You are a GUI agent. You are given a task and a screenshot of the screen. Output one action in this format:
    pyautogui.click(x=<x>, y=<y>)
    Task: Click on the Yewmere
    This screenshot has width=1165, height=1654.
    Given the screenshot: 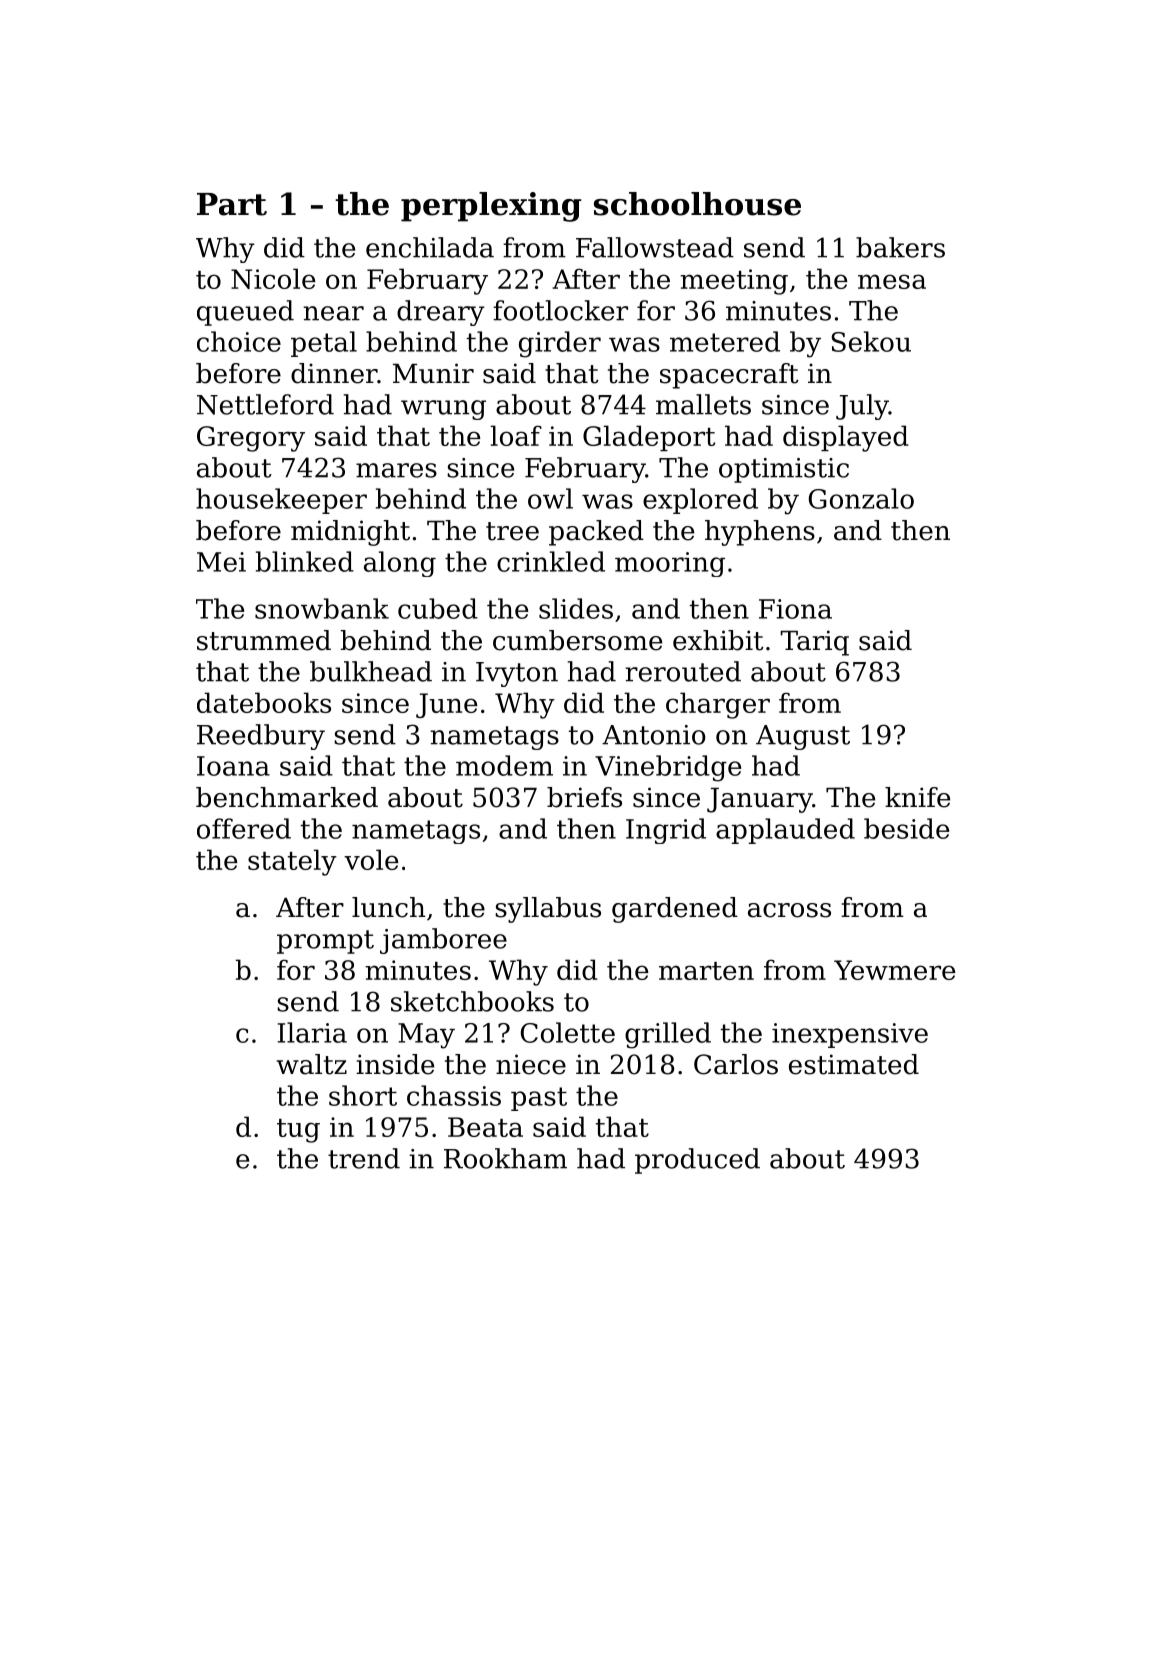 What is the action you would take?
    pyautogui.click(x=894, y=970)
